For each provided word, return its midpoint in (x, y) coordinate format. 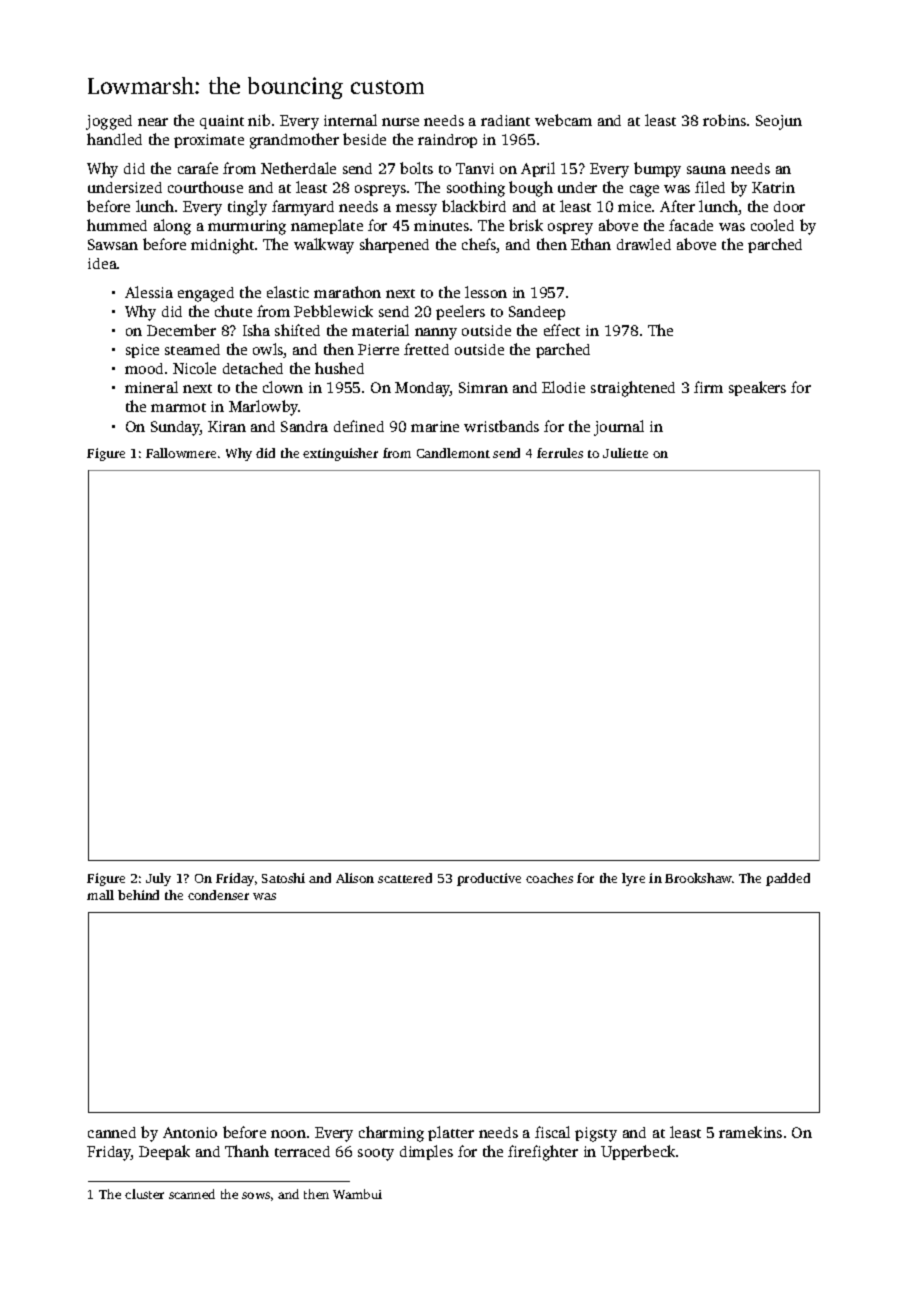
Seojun (779, 122)
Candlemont (453, 453)
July (158, 879)
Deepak (164, 1152)
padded (788, 879)
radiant (505, 120)
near (153, 122)
